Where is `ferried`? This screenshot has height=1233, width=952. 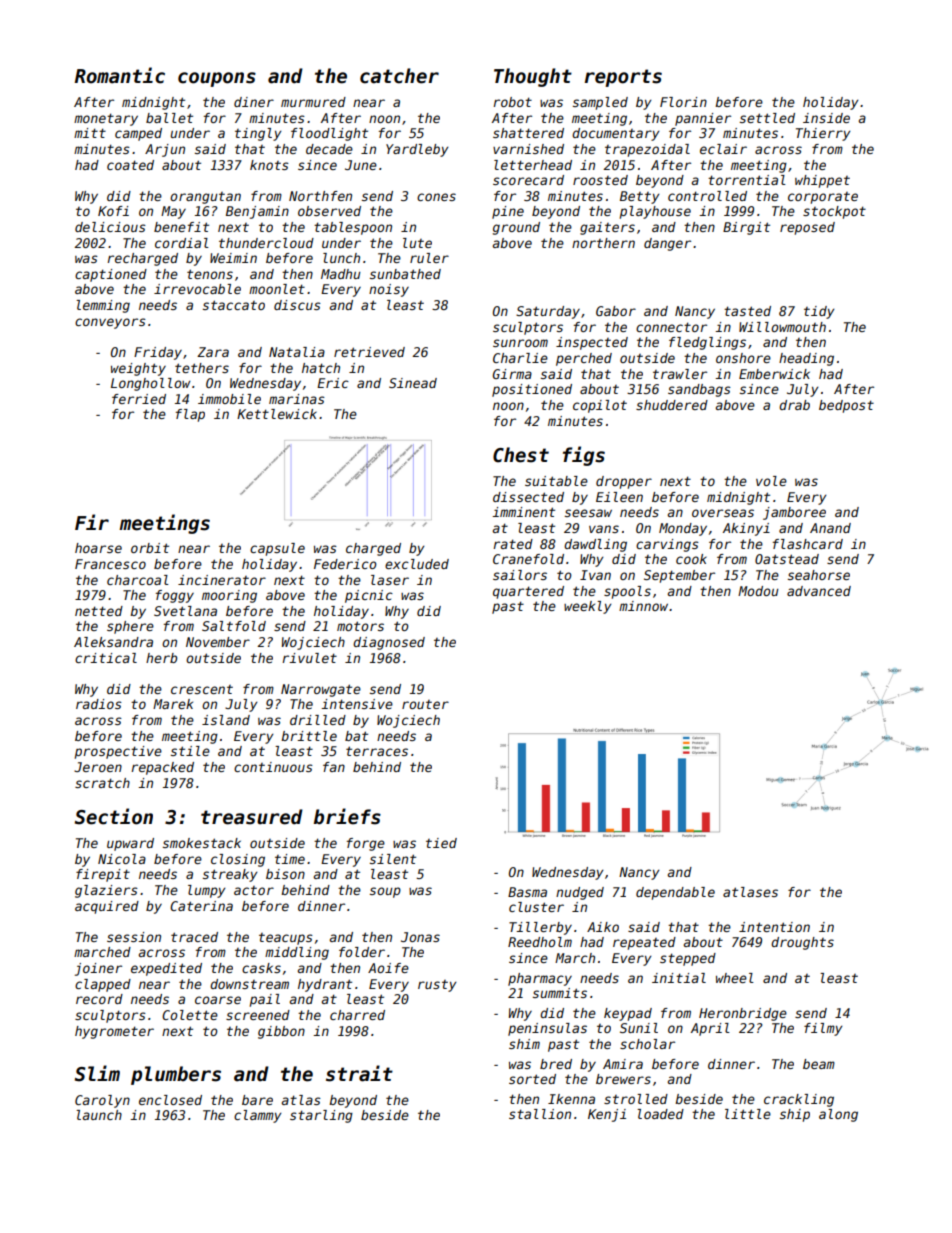
ferried is located at coordinates (139, 399).
